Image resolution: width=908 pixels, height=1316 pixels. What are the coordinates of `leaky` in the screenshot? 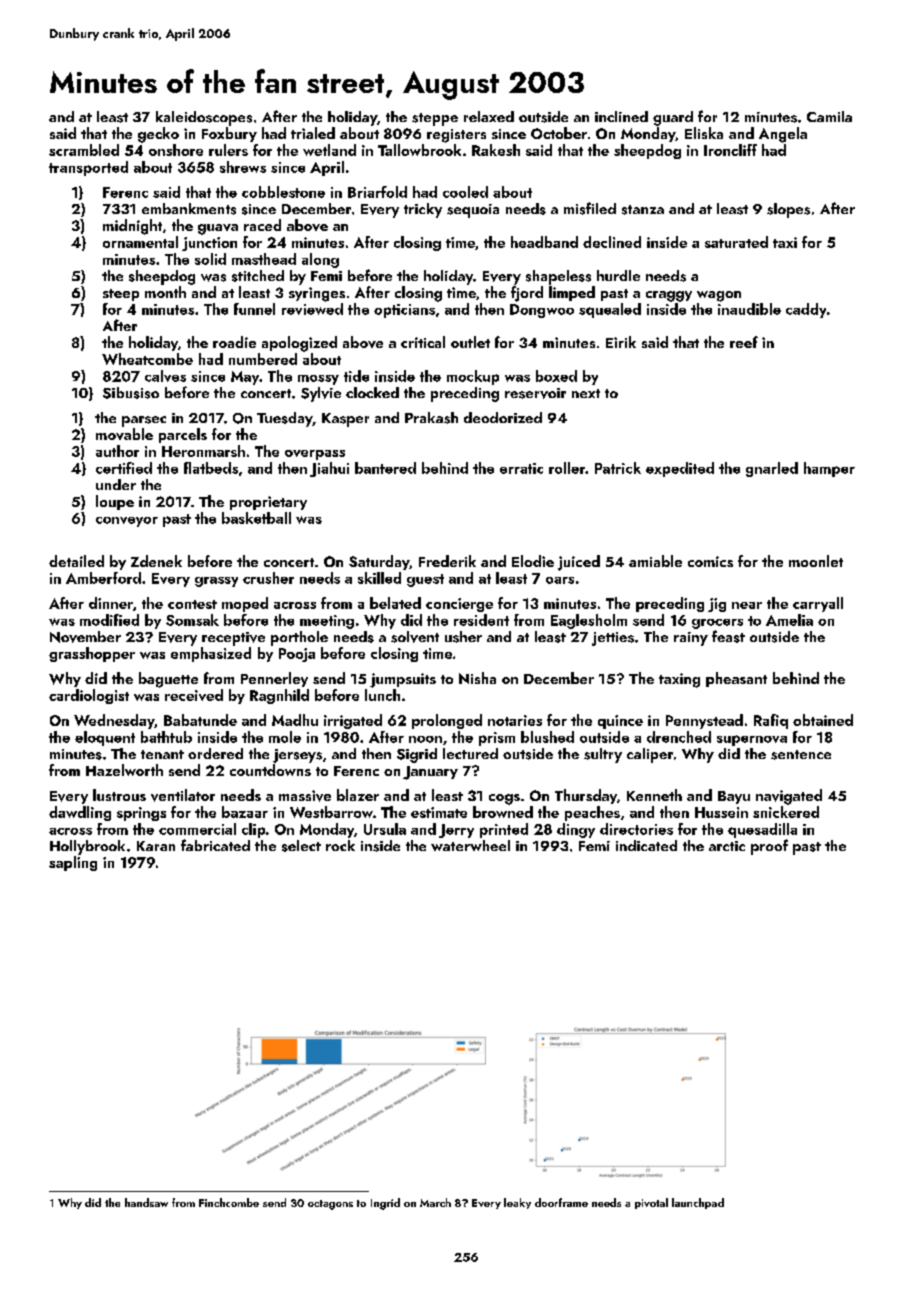 It's located at (517, 1203).
